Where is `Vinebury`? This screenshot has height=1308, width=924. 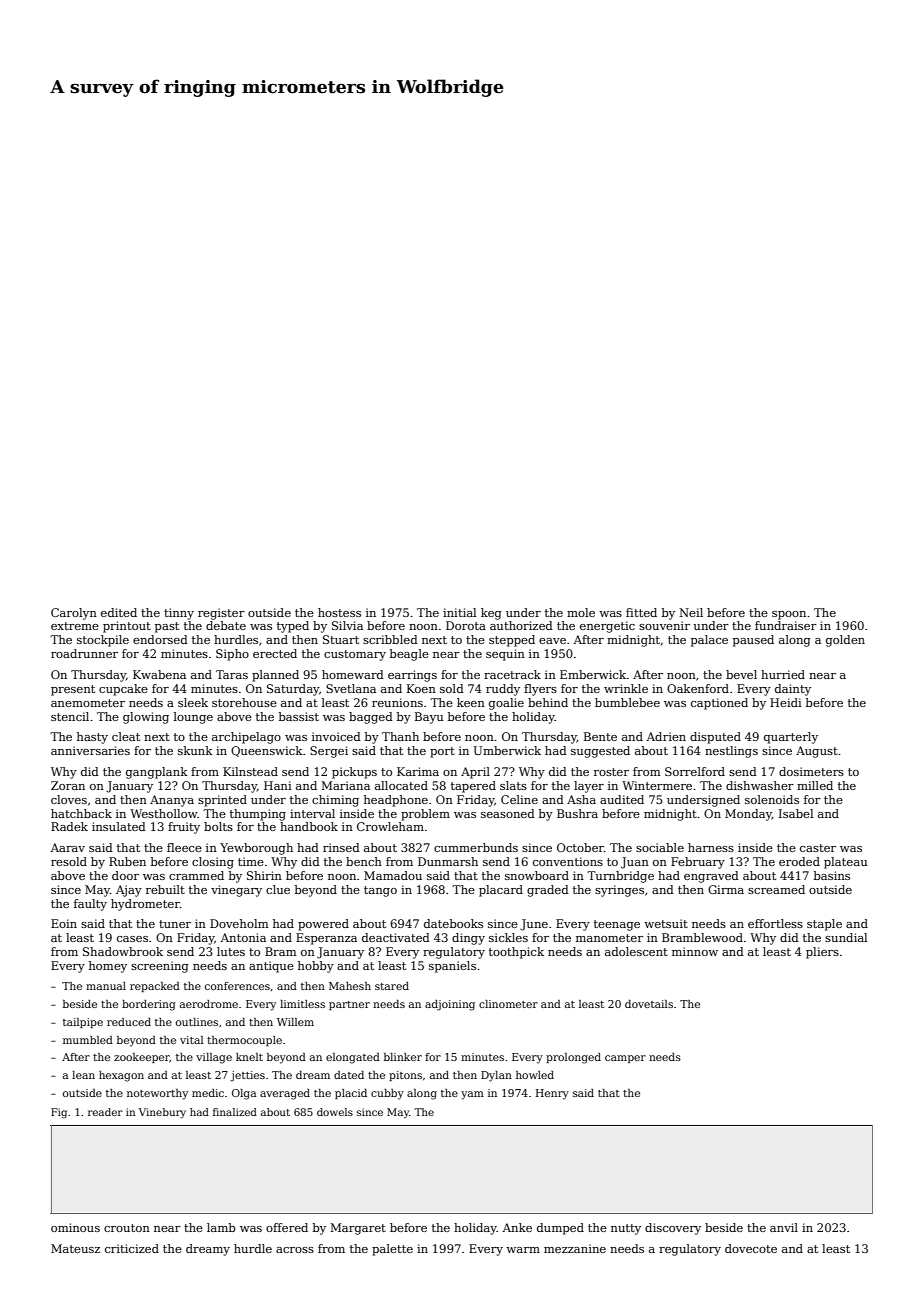 Vinebury is located at coordinates (162, 1113).
